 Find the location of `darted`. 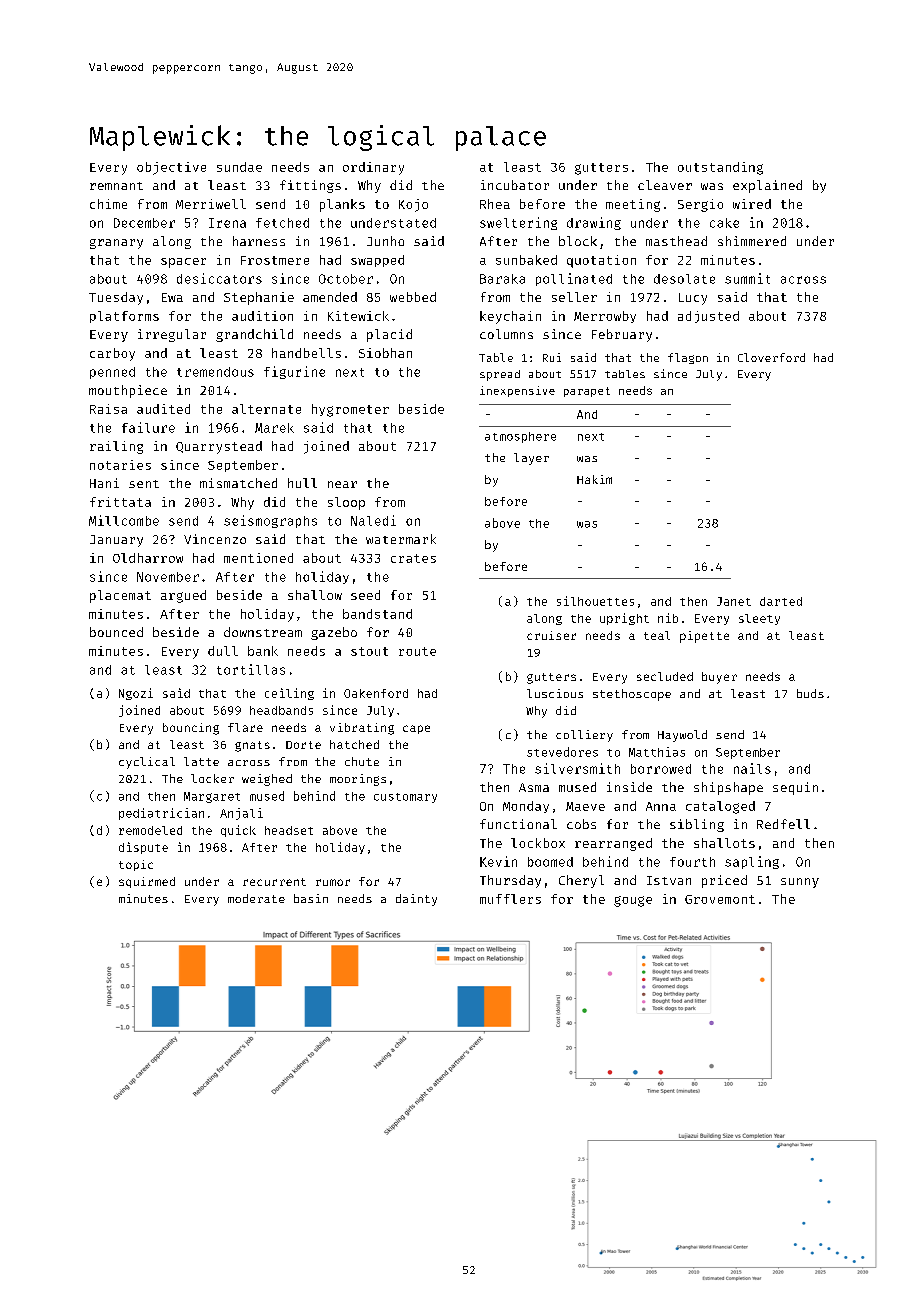

darted is located at coordinates (781, 601).
